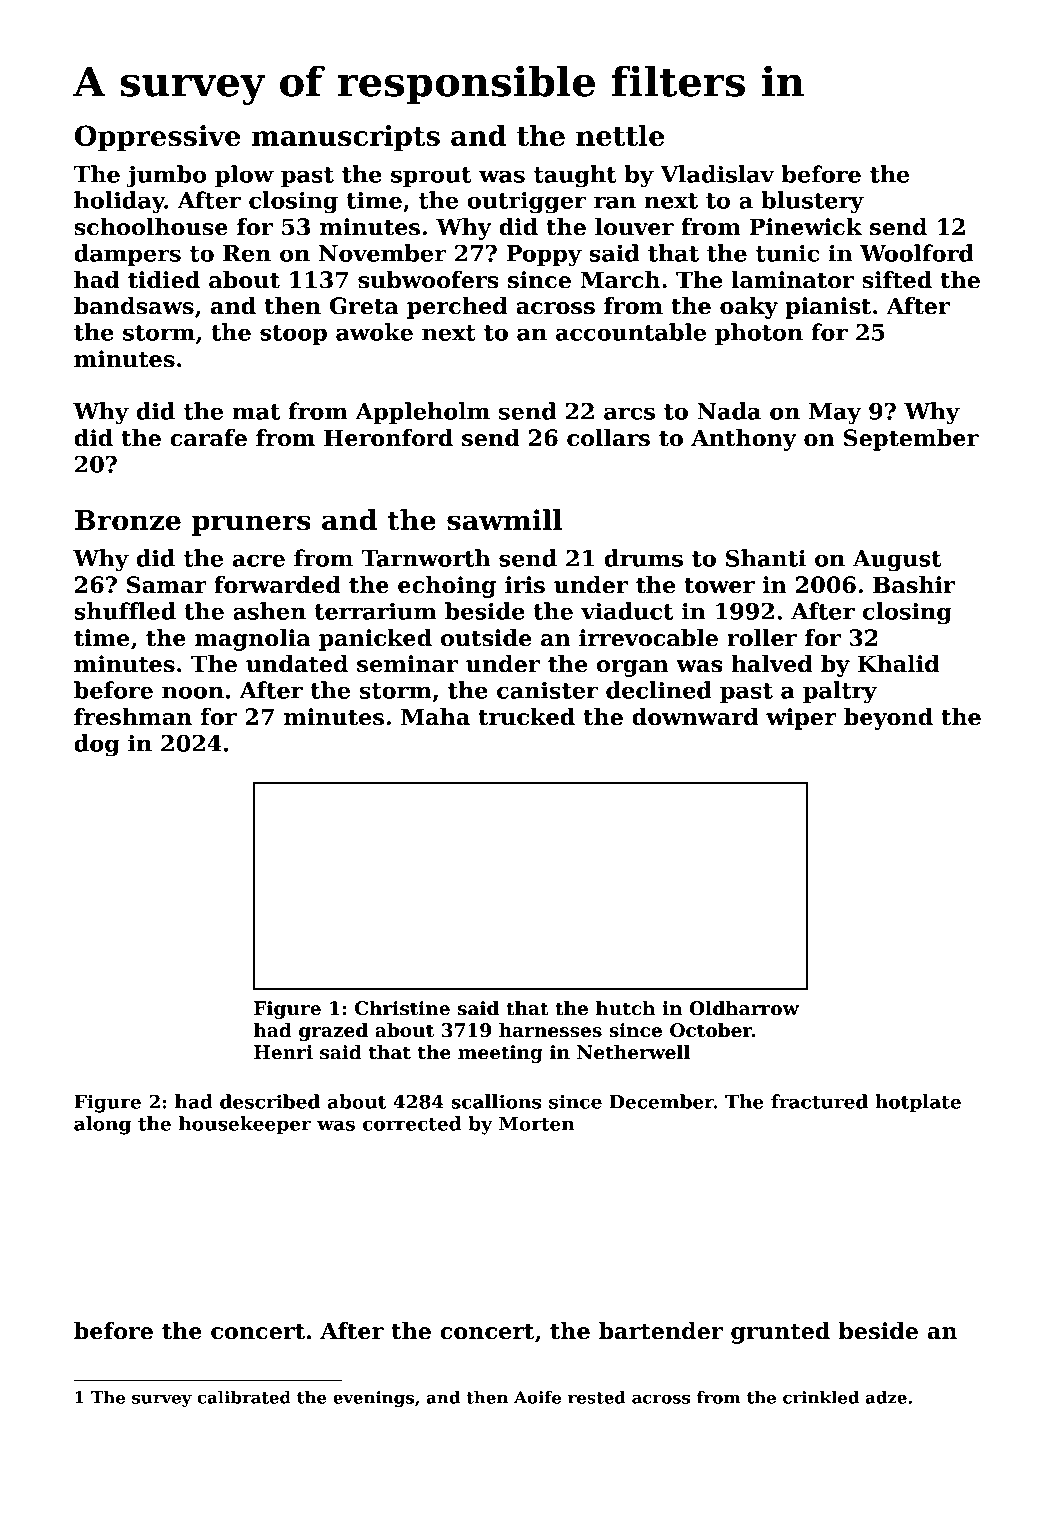  What do you see at coordinates (526, 203) in the page?
I see `outrigger` at bounding box center [526, 203].
